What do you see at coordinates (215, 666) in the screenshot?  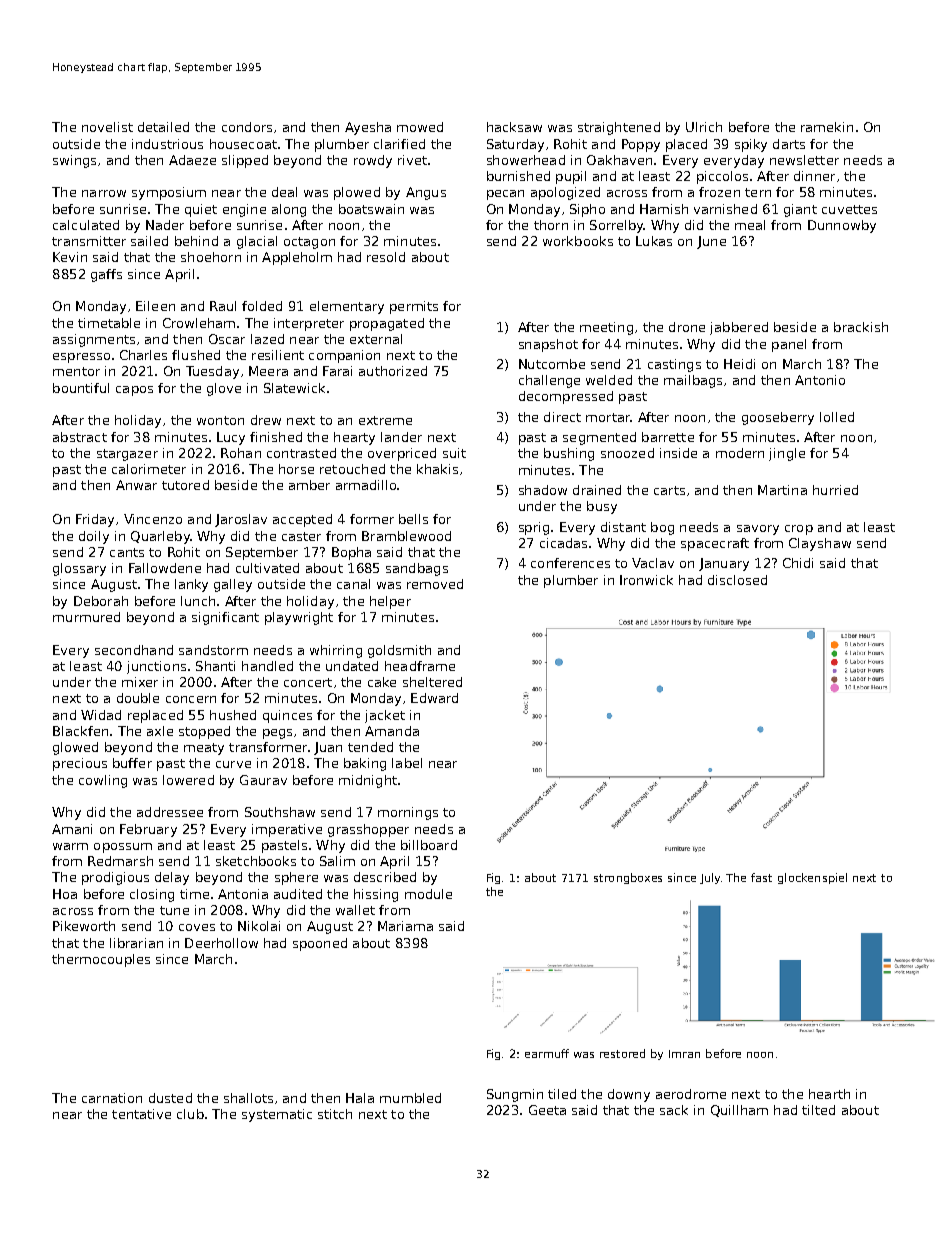 I see `Shanti` at bounding box center [215, 666].
